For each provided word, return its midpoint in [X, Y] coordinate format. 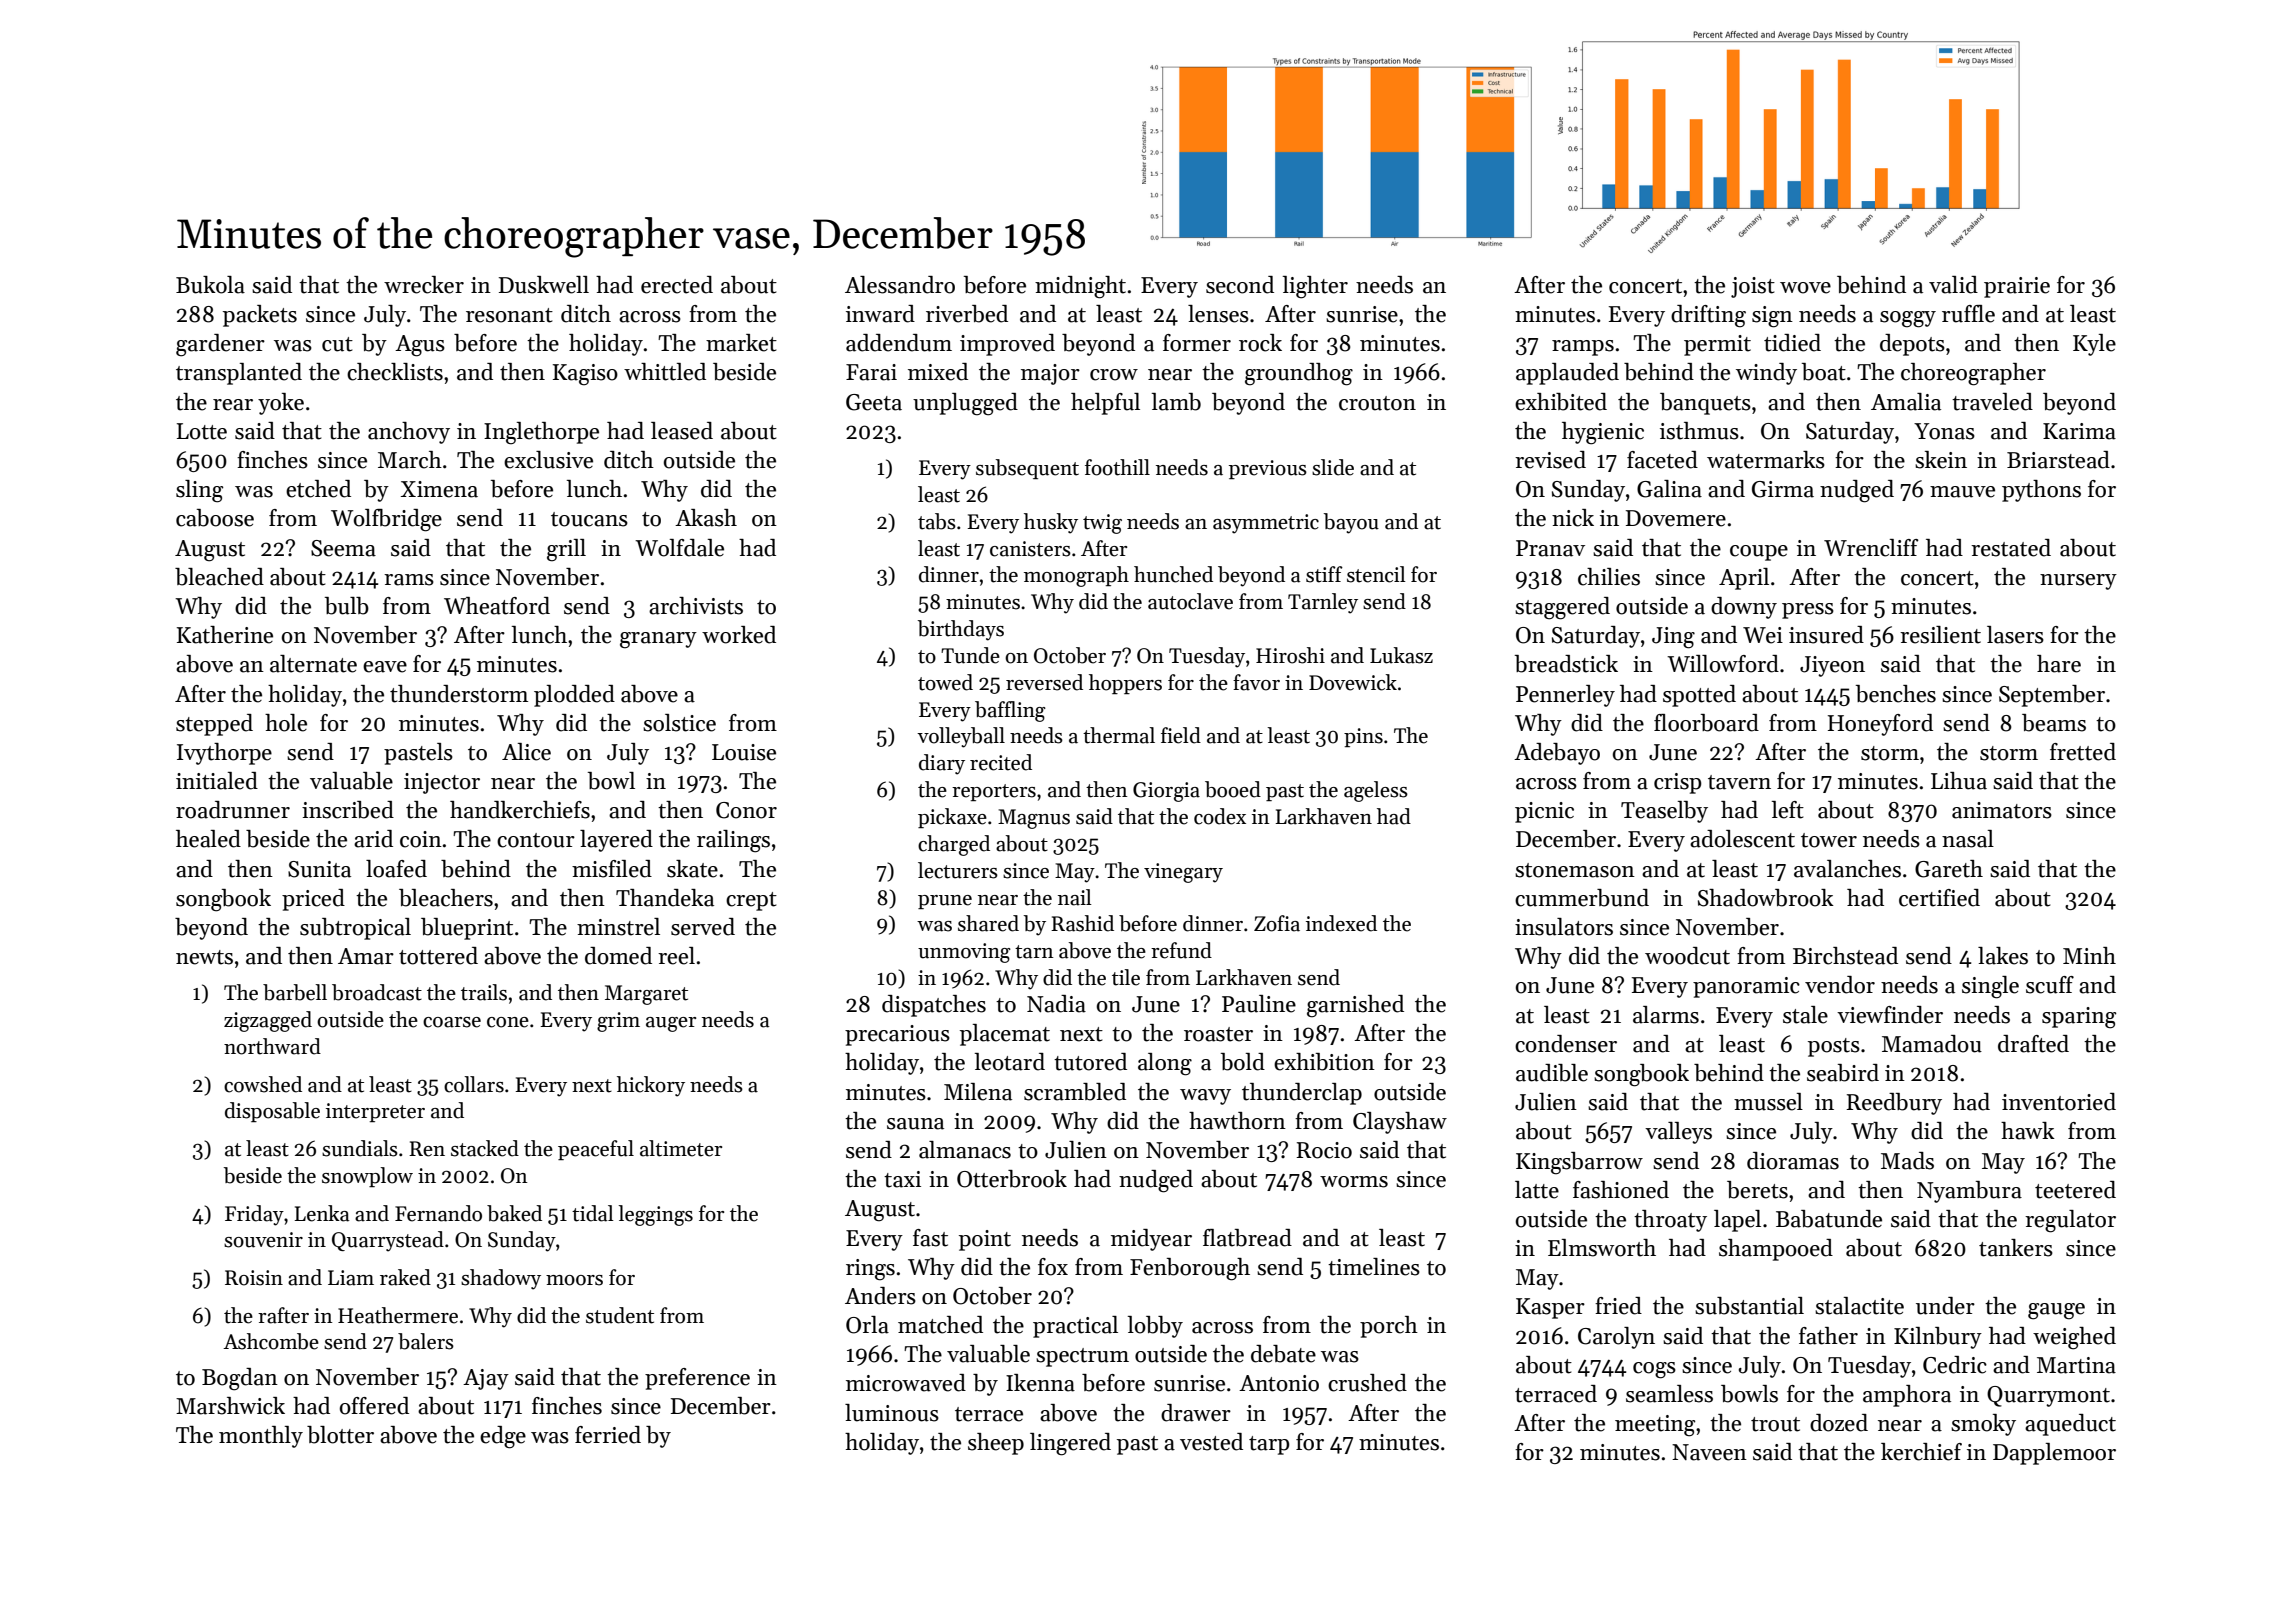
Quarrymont [2048, 1396]
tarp [1269, 1445]
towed [945, 682]
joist [1753, 287]
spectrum [1082, 1357]
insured [1826, 635]
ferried [608, 1435]
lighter [1315, 287]
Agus [420, 346]
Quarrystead [388, 1241]
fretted [2083, 752]
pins [1363, 737]
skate [692, 869]
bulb [347, 606]
